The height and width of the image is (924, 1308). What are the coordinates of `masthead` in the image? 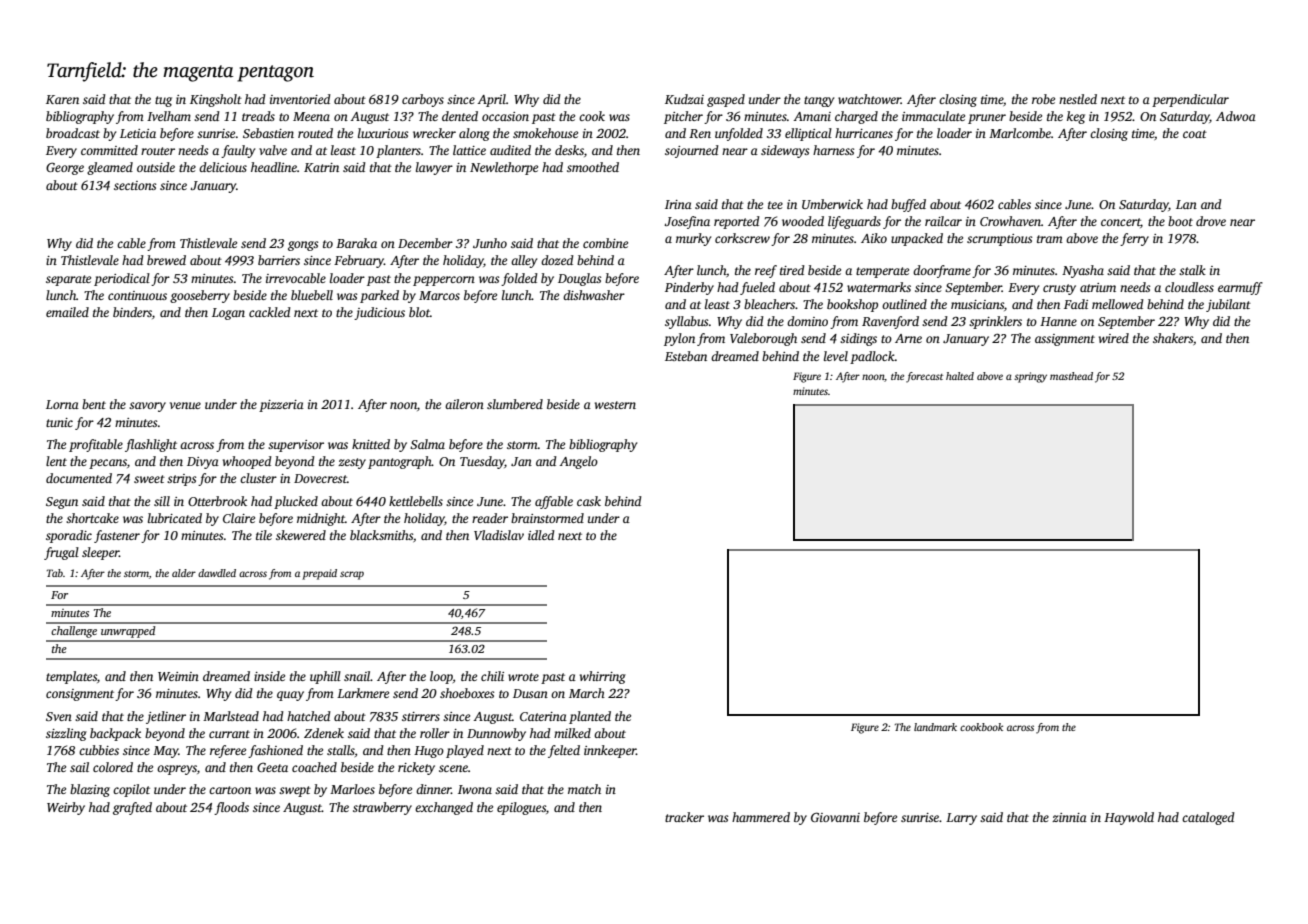 It's located at (1071, 376).
